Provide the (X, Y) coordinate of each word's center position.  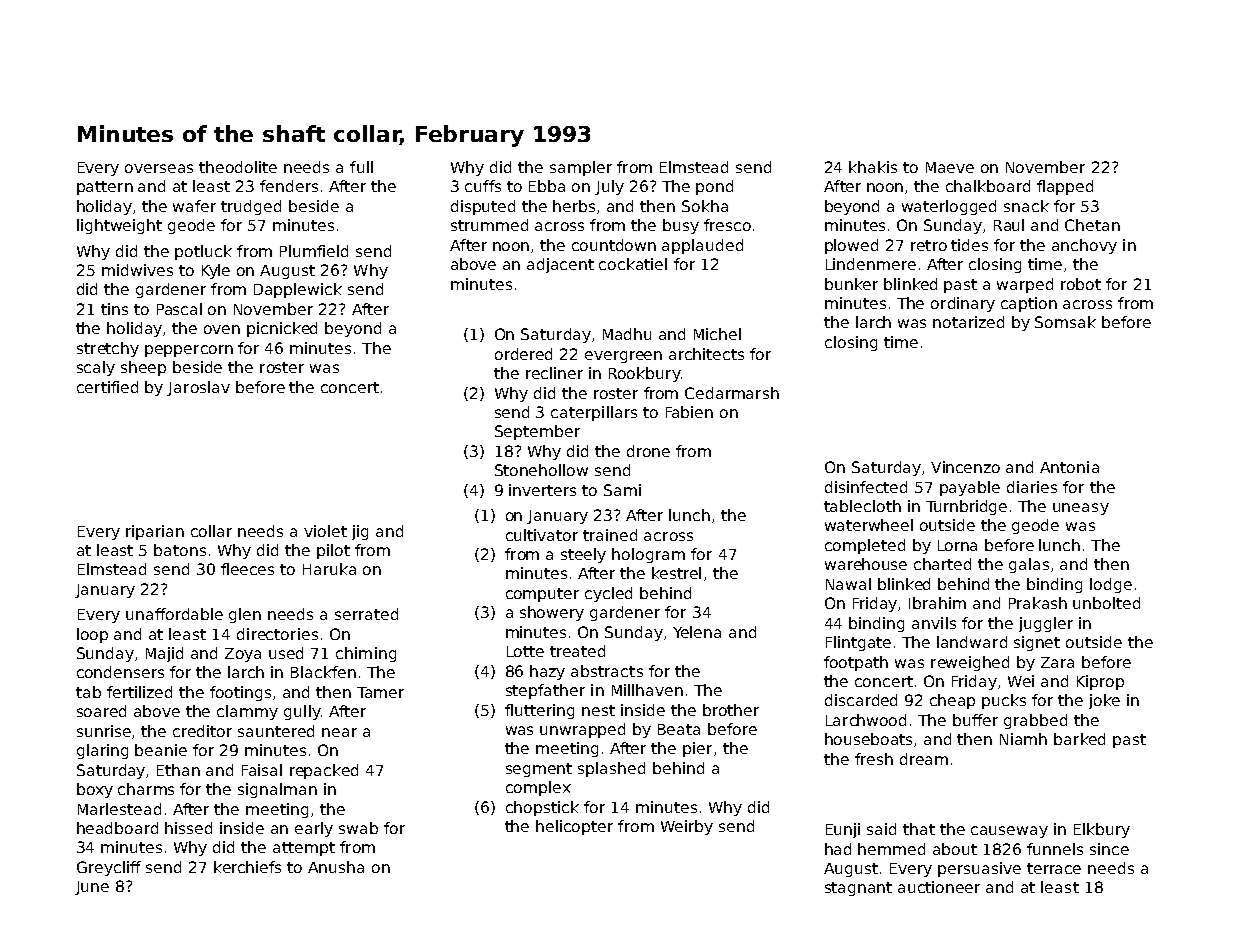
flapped (1065, 187)
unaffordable (174, 614)
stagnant (858, 889)
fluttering (539, 711)
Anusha (336, 867)
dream (924, 759)
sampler (581, 168)
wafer (194, 206)
